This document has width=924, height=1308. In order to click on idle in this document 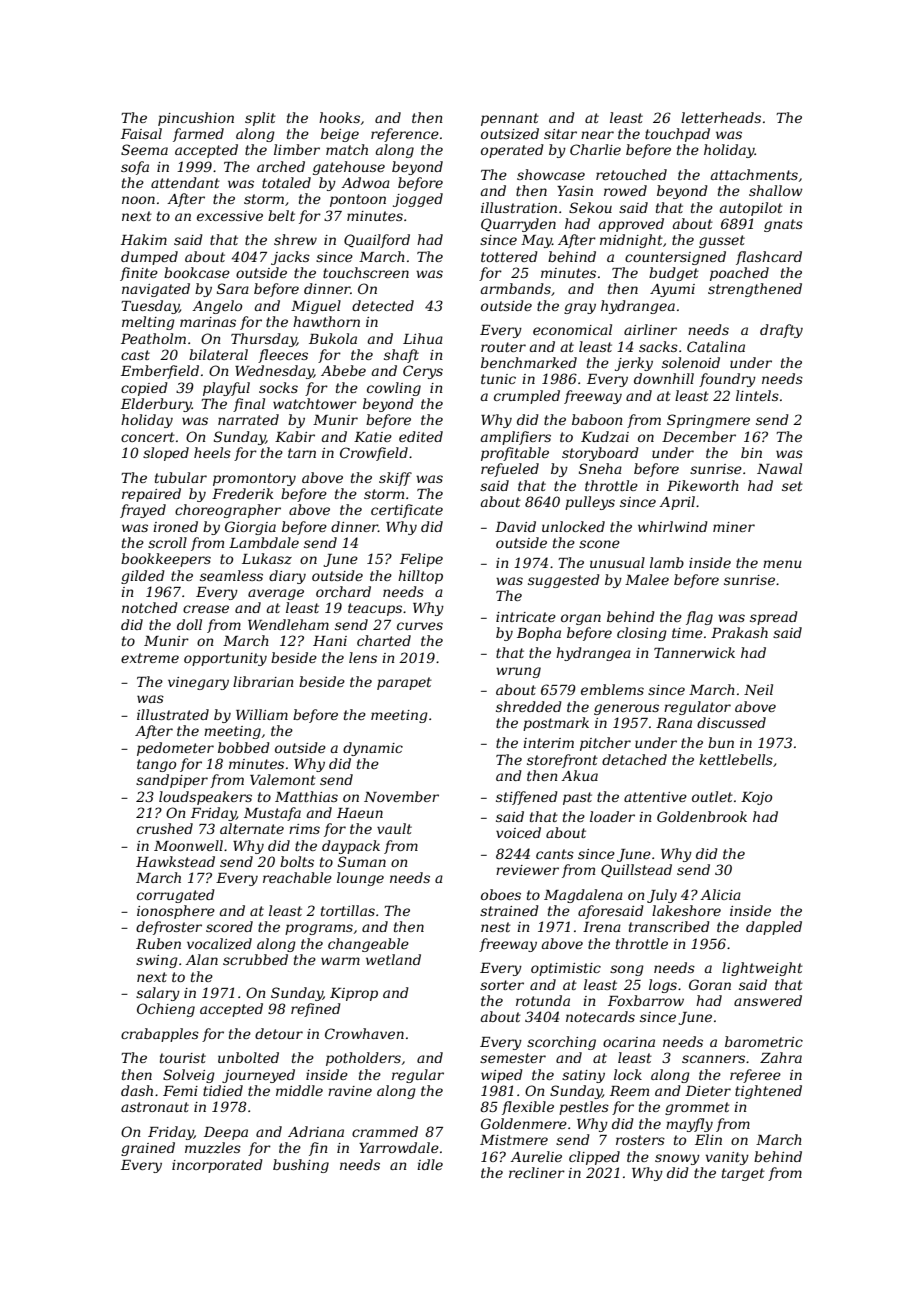, I will do `click(430, 1164)`.
